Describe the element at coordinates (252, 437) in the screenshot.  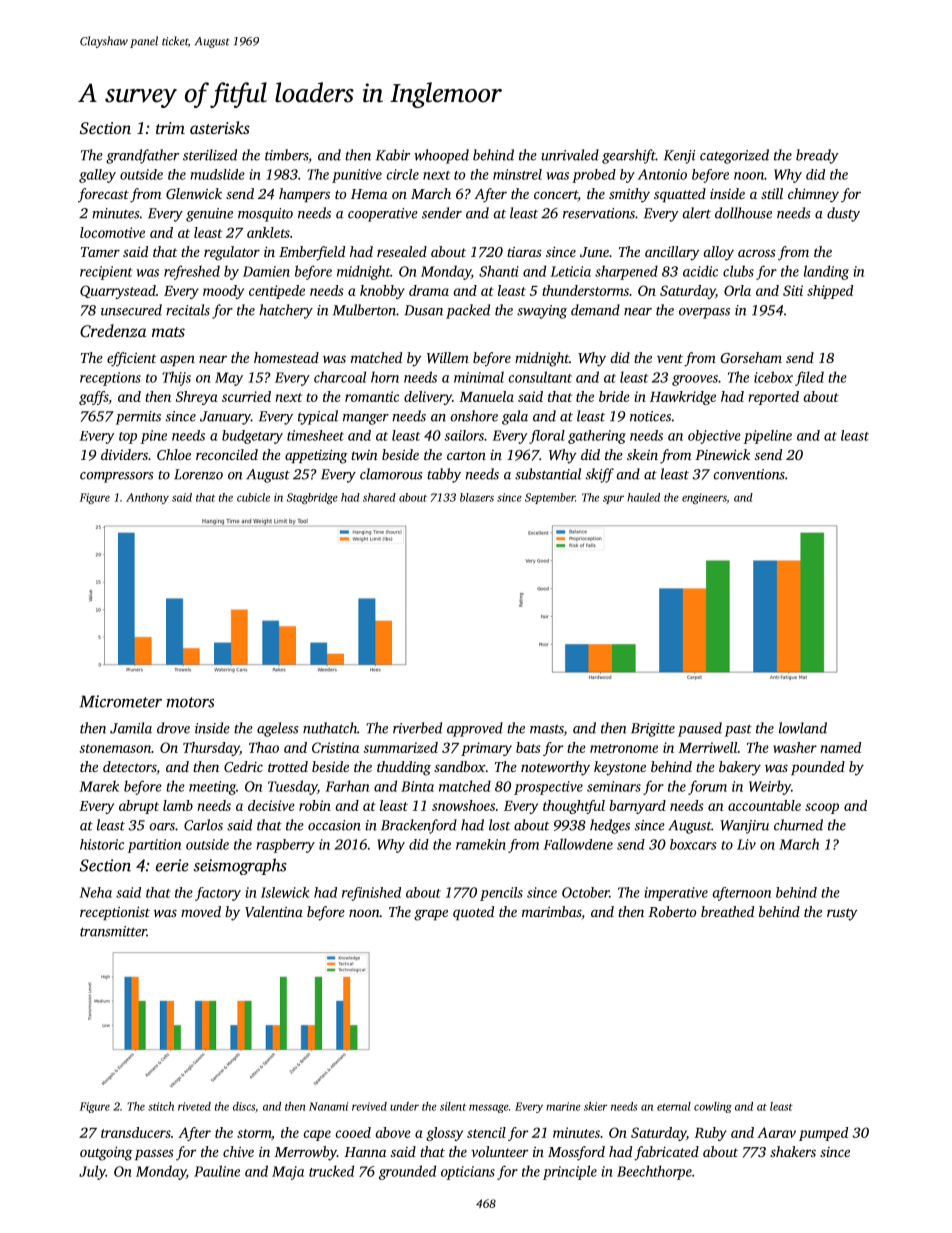
I see `budgetary` at that location.
